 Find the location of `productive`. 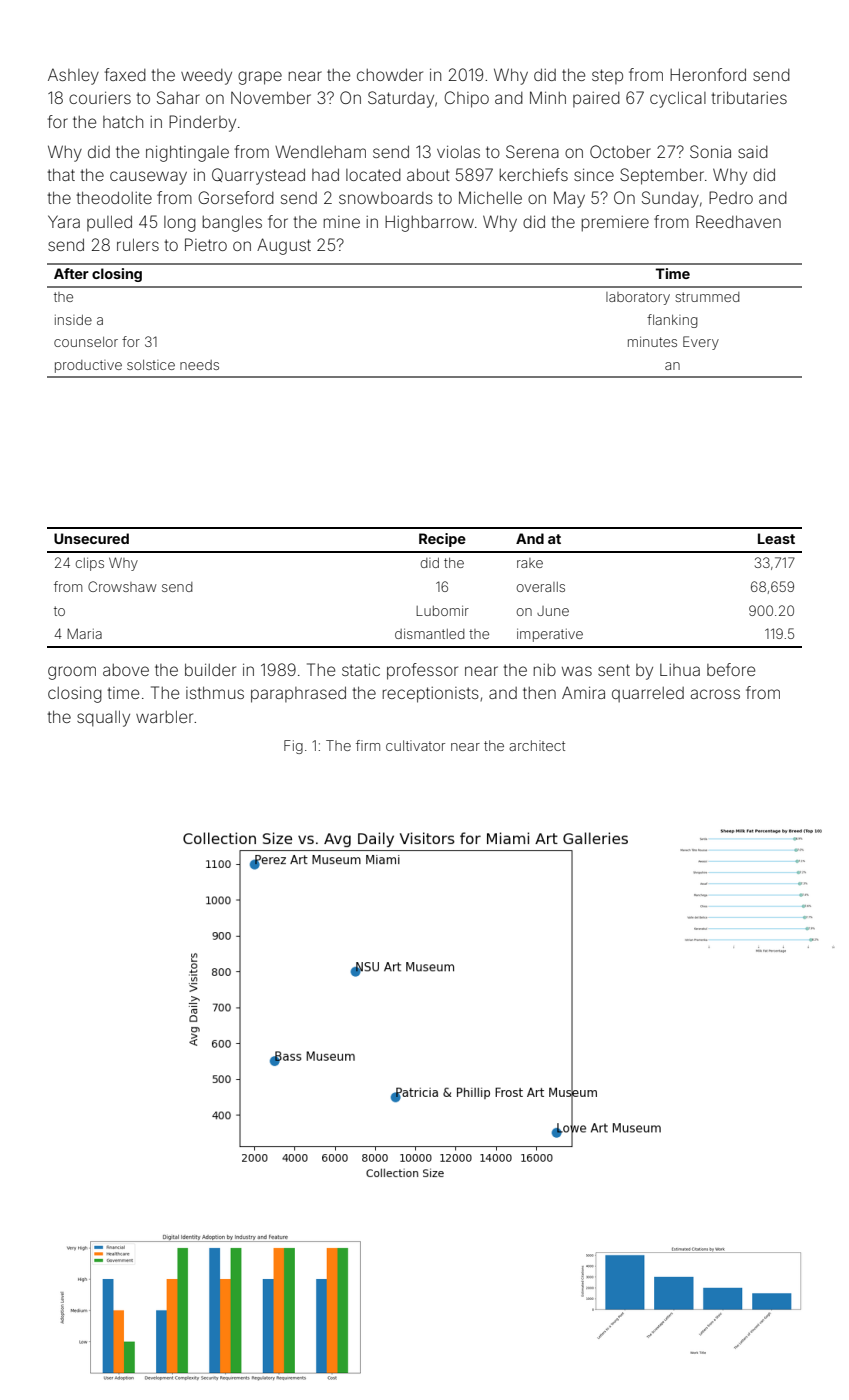

productive is located at coordinates (88, 366).
